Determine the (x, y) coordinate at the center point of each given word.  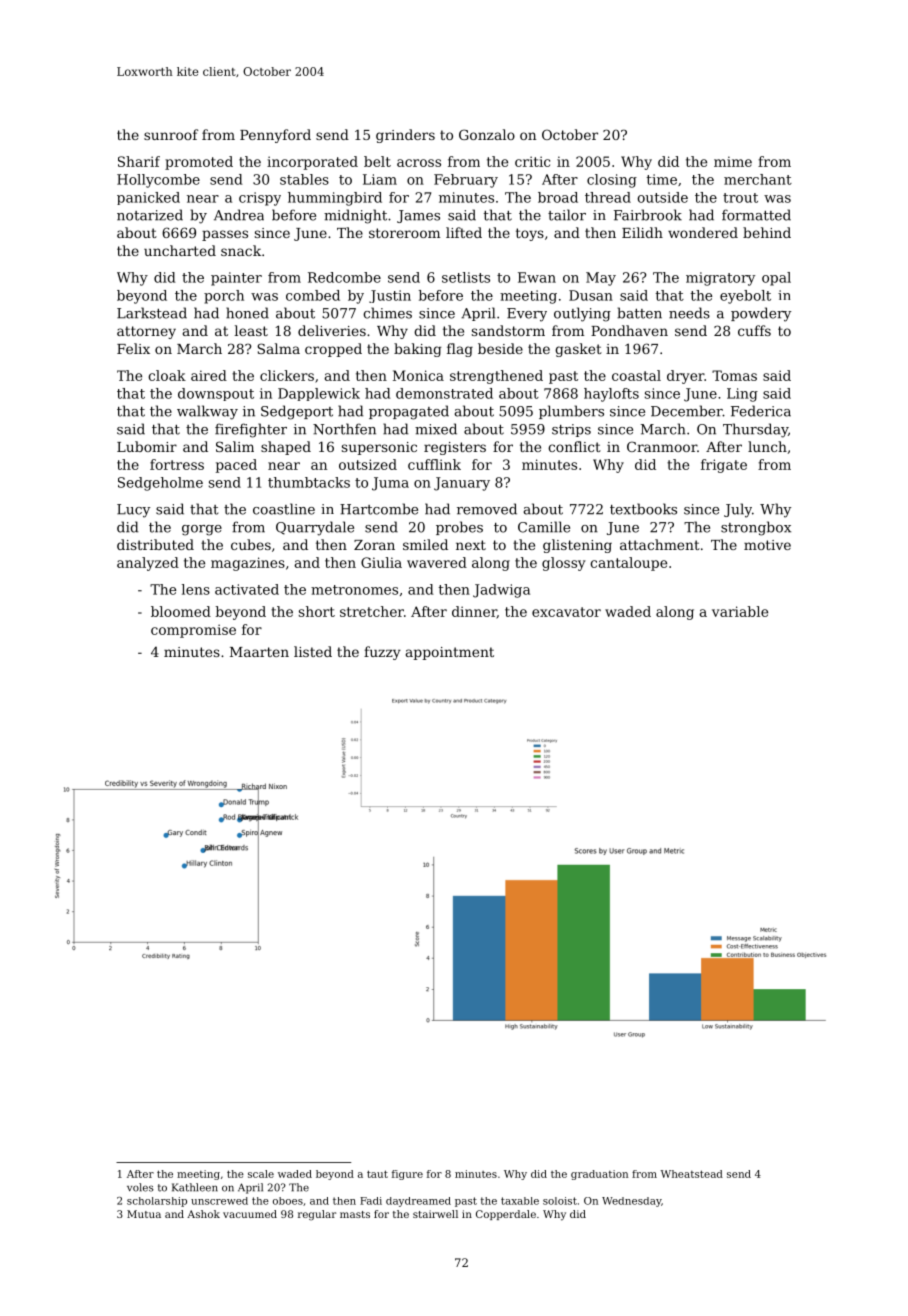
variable (740, 611)
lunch (767, 446)
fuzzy (382, 653)
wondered (703, 232)
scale (261, 1174)
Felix (133, 348)
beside (500, 348)
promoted (199, 163)
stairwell (435, 1214)
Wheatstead (692, 1174)
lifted (464, 232)
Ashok (203, 1214)
